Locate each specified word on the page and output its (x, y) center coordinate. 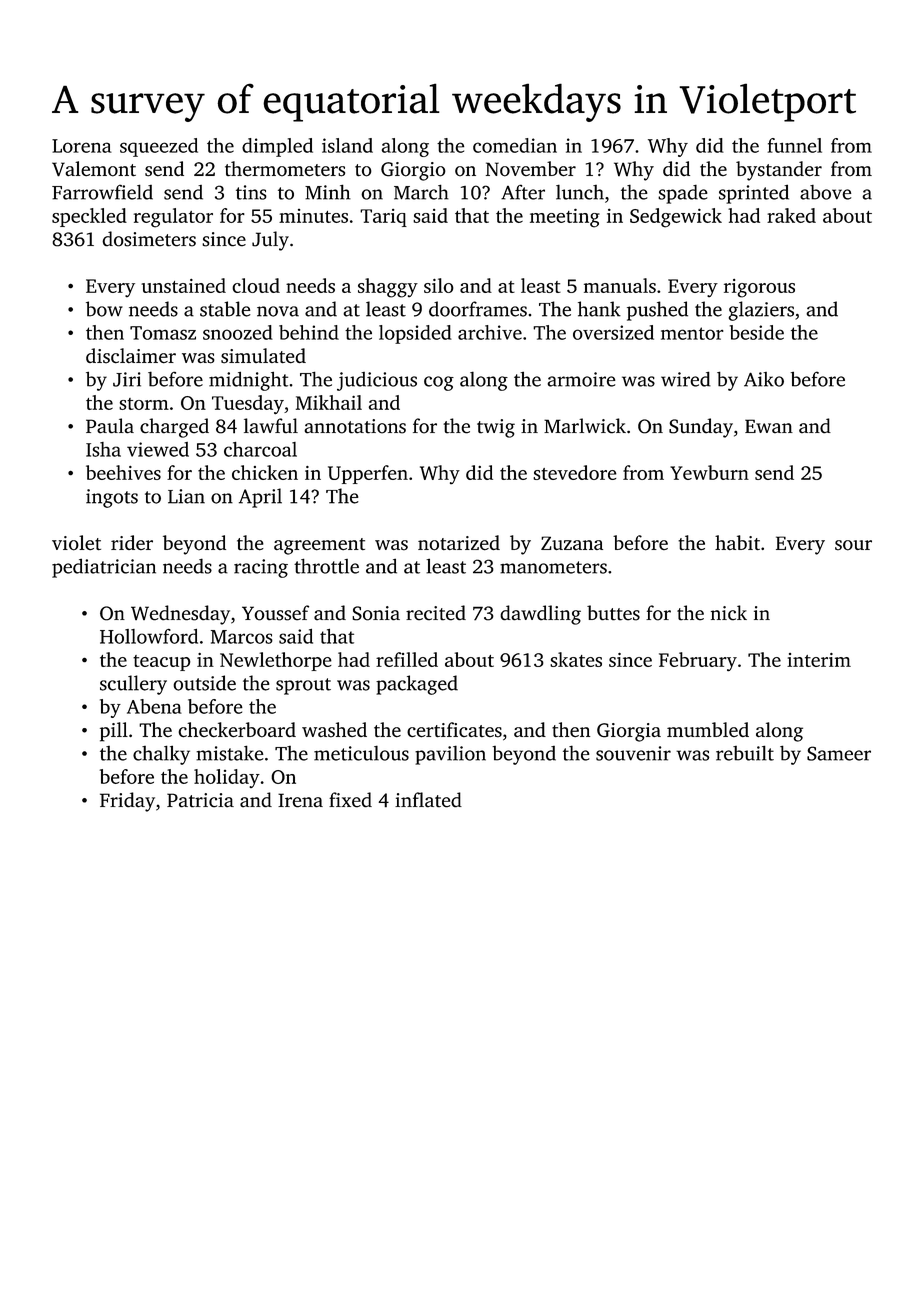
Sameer (839, 753)
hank (599, 309)
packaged (417, 685)
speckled (89, 217)
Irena (300, 800)
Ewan (769, 426)
